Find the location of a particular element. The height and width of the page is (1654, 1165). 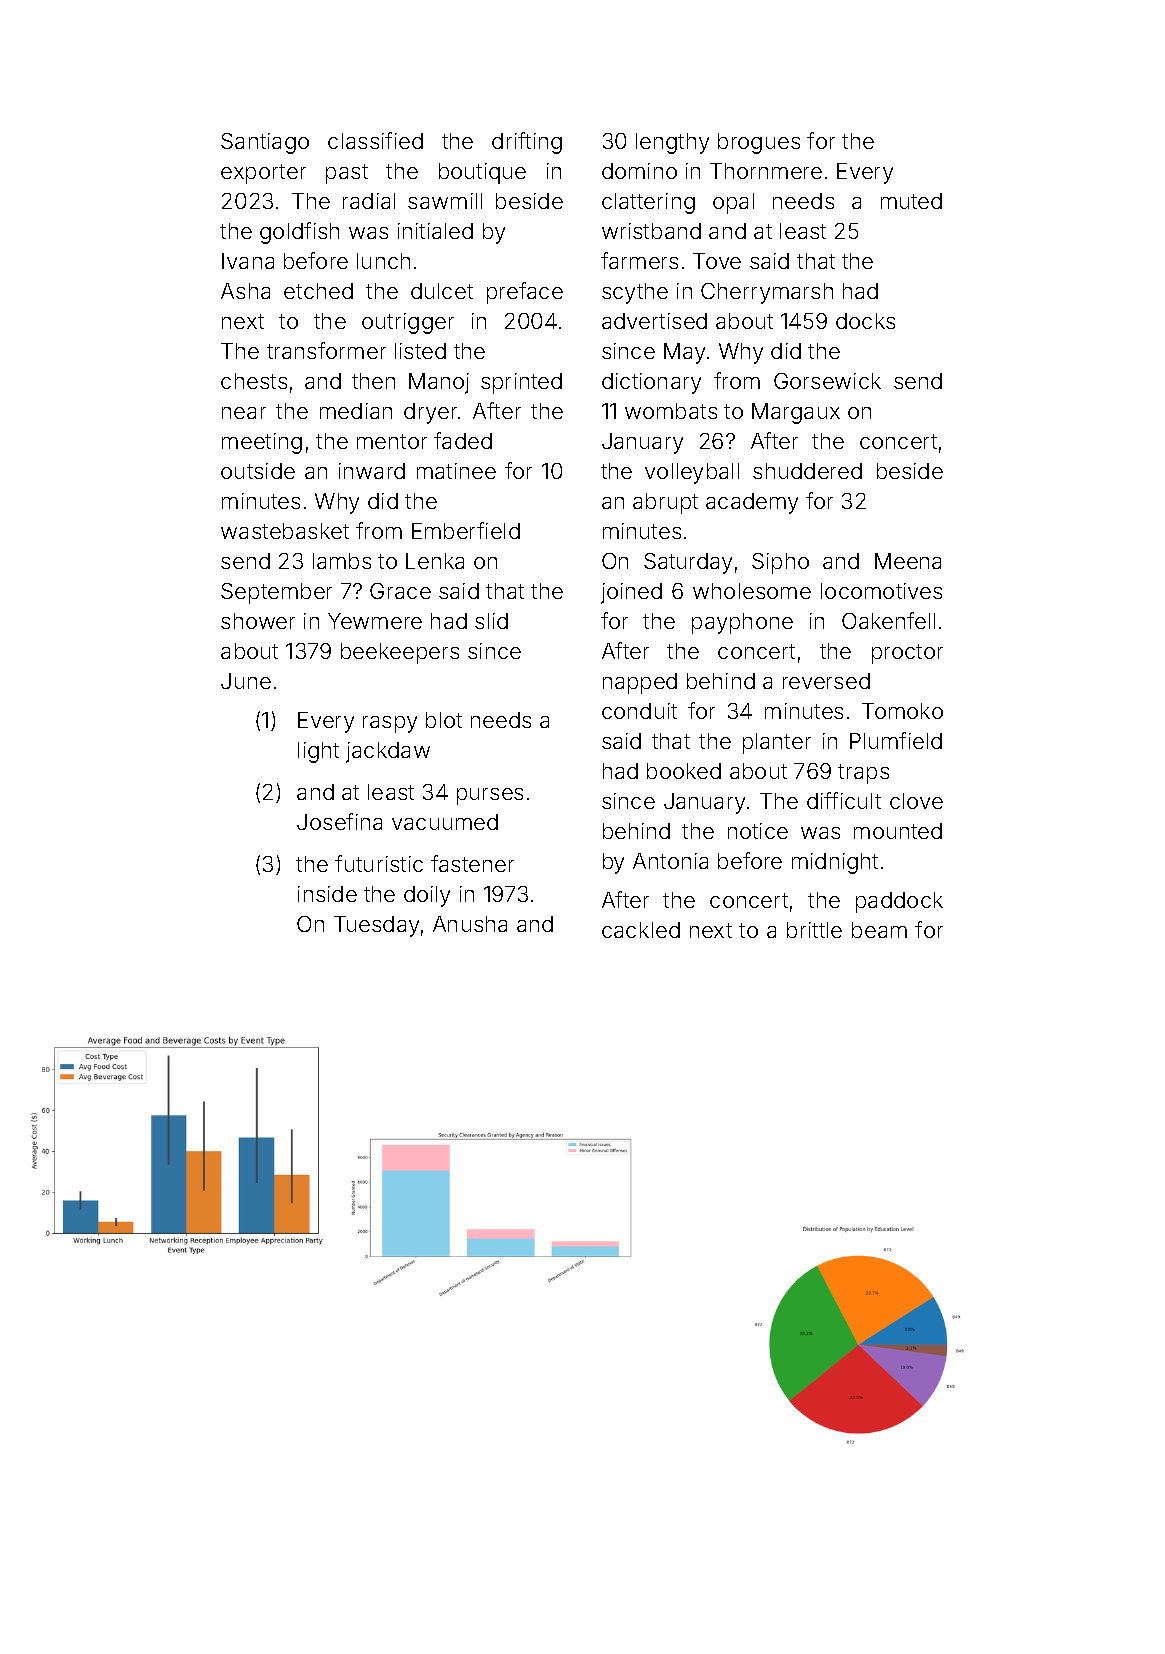

Anusha is located at coordinates (470, 924).
